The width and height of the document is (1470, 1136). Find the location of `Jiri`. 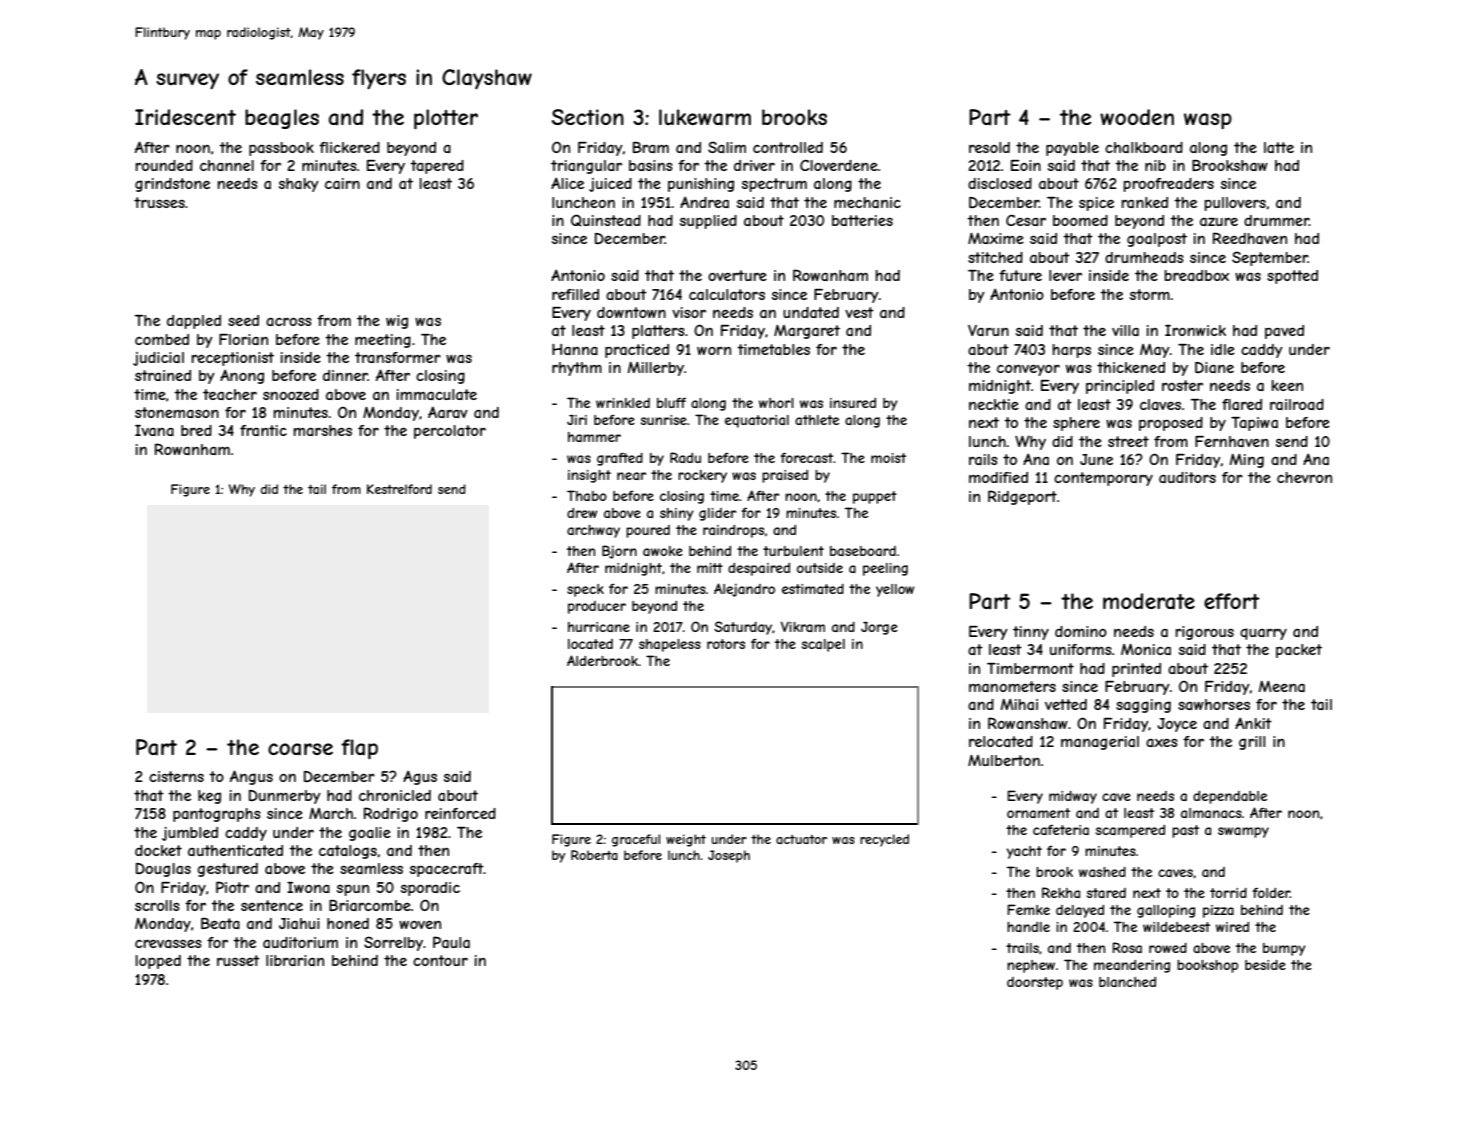

Jiri is located at coordinates (577, 420).
